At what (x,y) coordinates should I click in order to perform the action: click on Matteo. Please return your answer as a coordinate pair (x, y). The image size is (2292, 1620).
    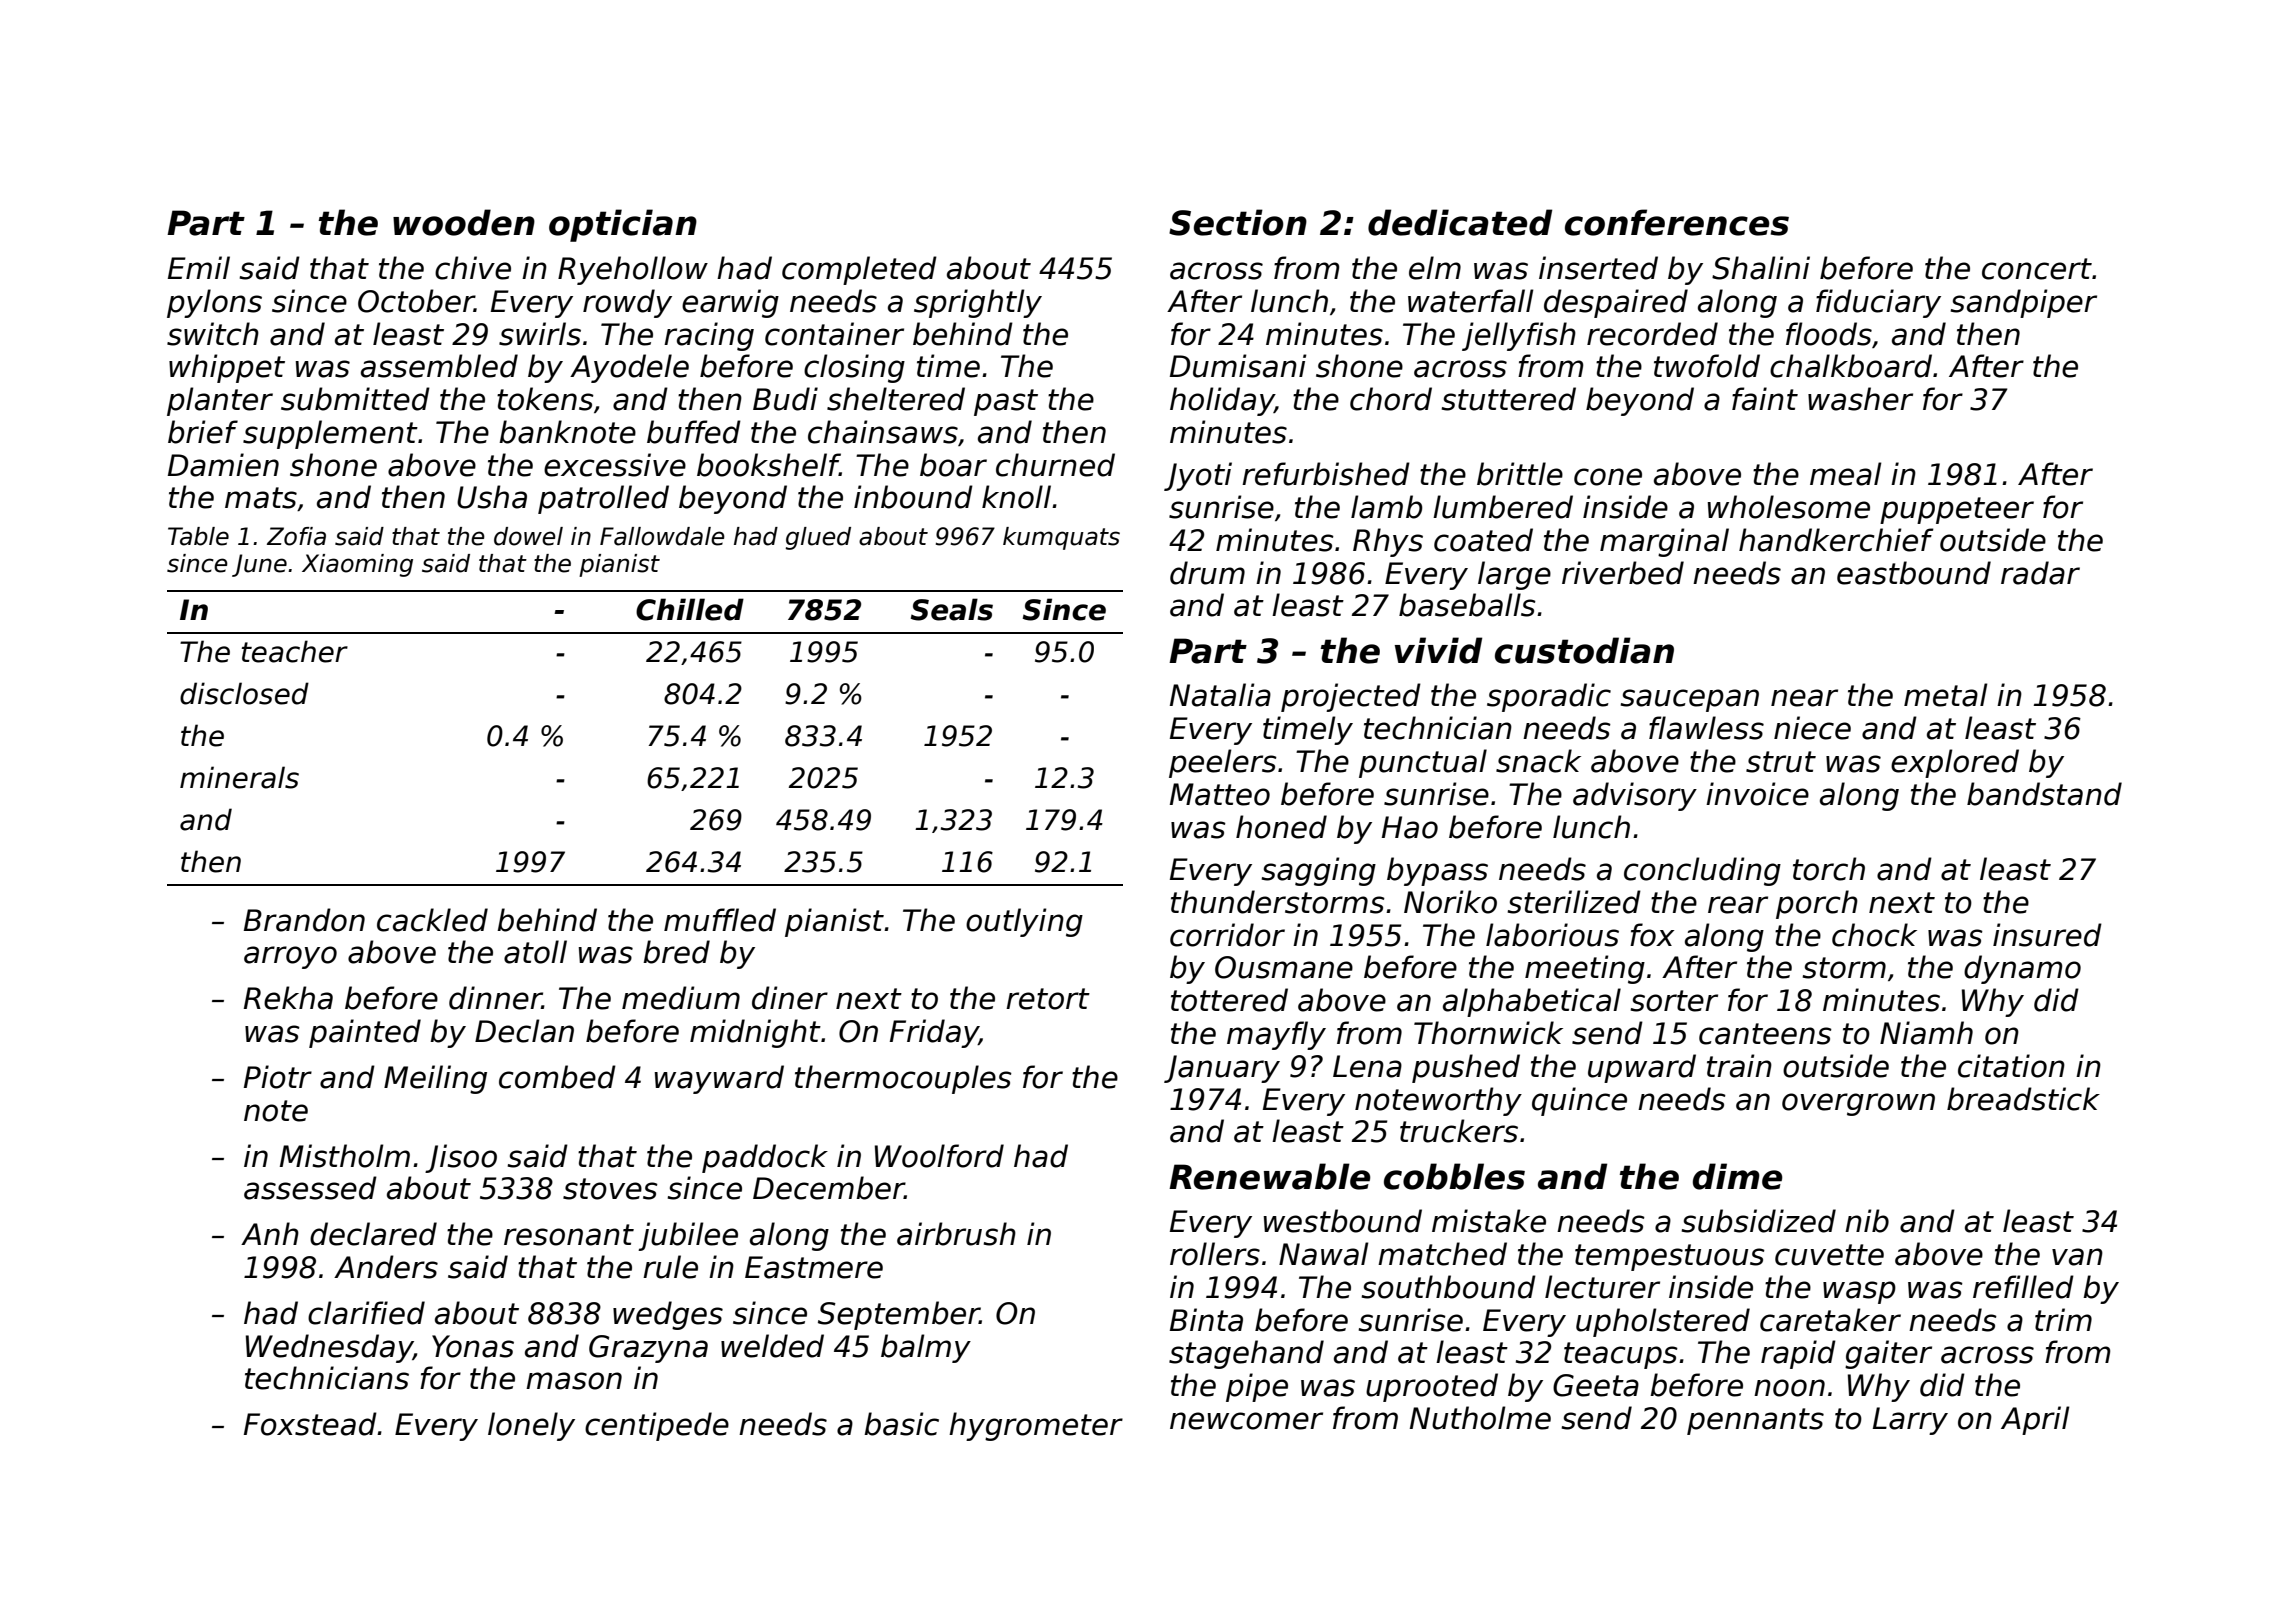
    Looking at the image, I should click on (1220, 794).
